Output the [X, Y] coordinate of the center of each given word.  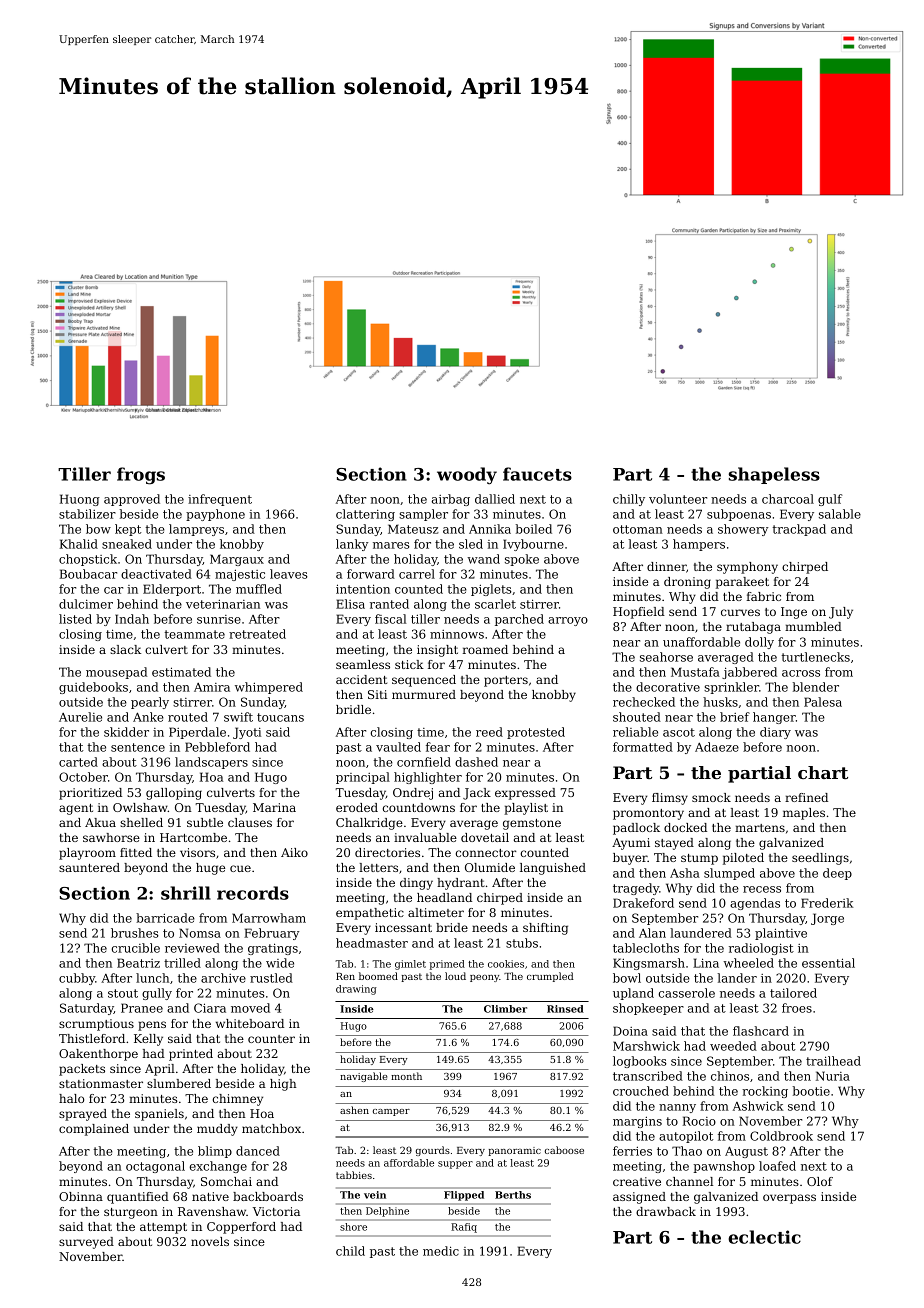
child [350, 1251]
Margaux [237, 560]
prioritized [90, 794]
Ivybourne [533, 545]
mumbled [813, 626]
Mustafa [695, 672]
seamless [363, 664]
